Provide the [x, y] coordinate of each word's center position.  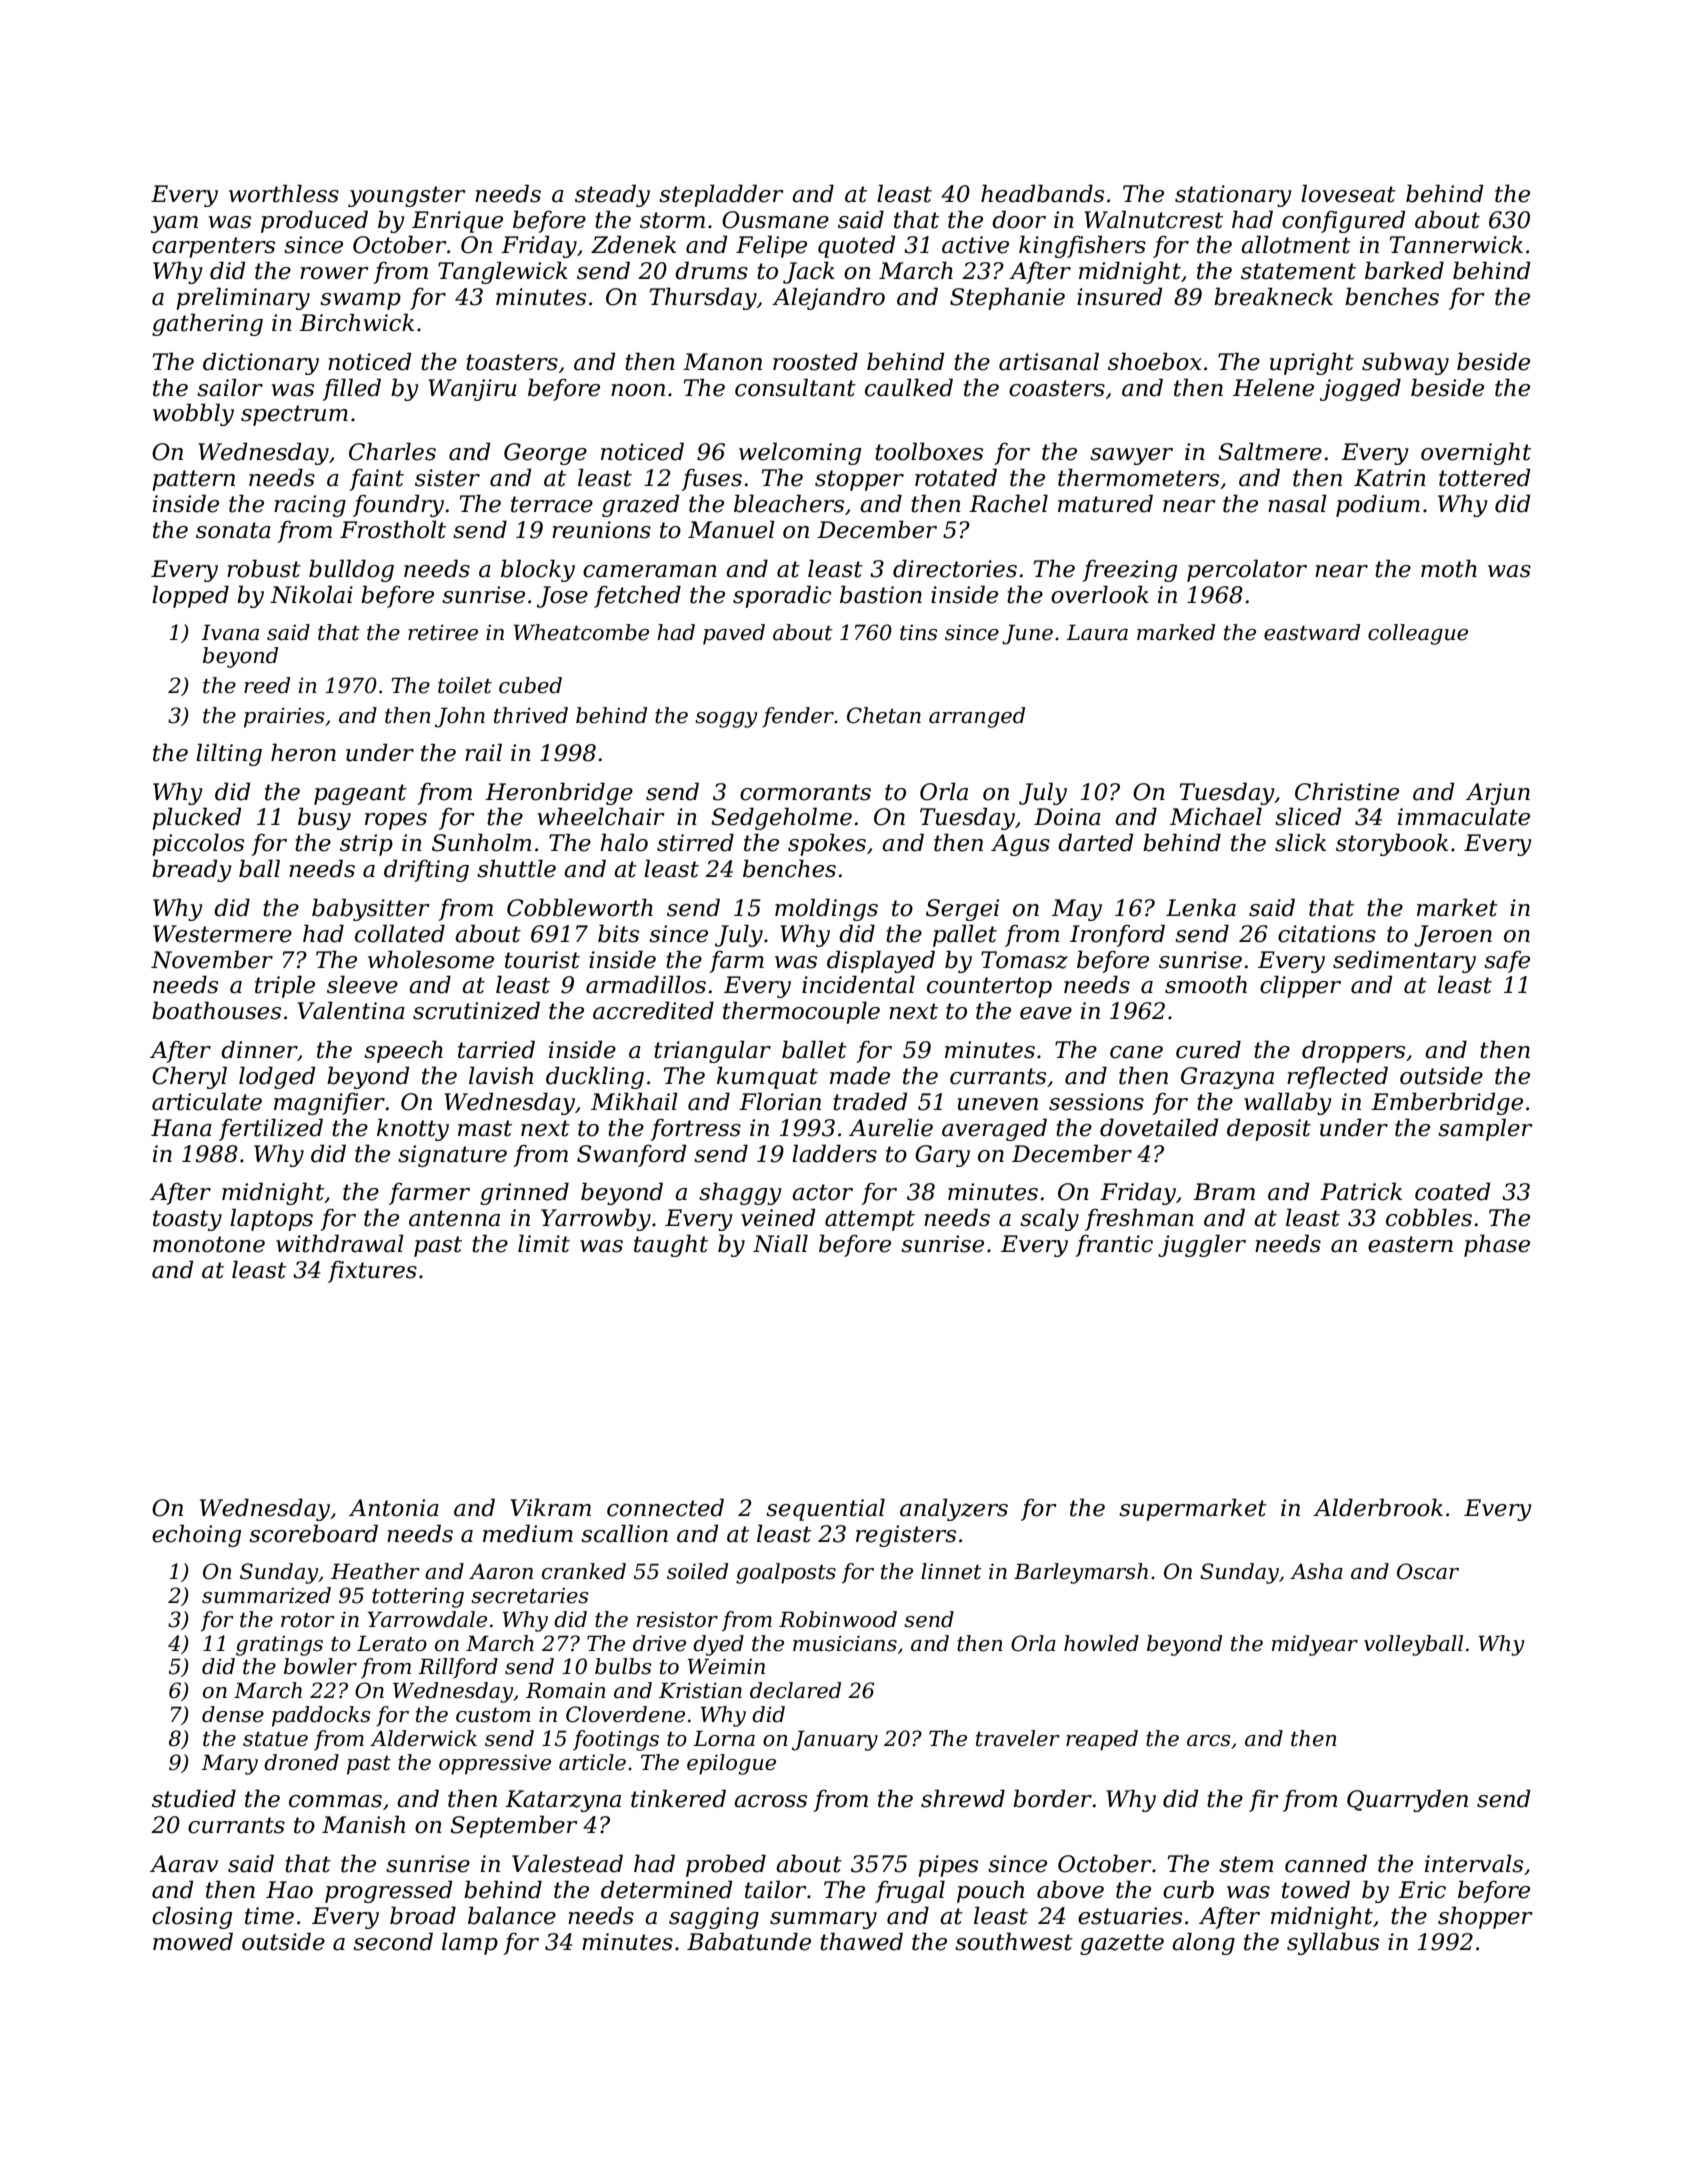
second [393, 1941]
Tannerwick [1456, 244]
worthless [284, 193]
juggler [1202, 1245]
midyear [1315, 1645]
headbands [1042, 193]
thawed [861, 1941]
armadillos [646, 984]
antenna [454, 1218]
